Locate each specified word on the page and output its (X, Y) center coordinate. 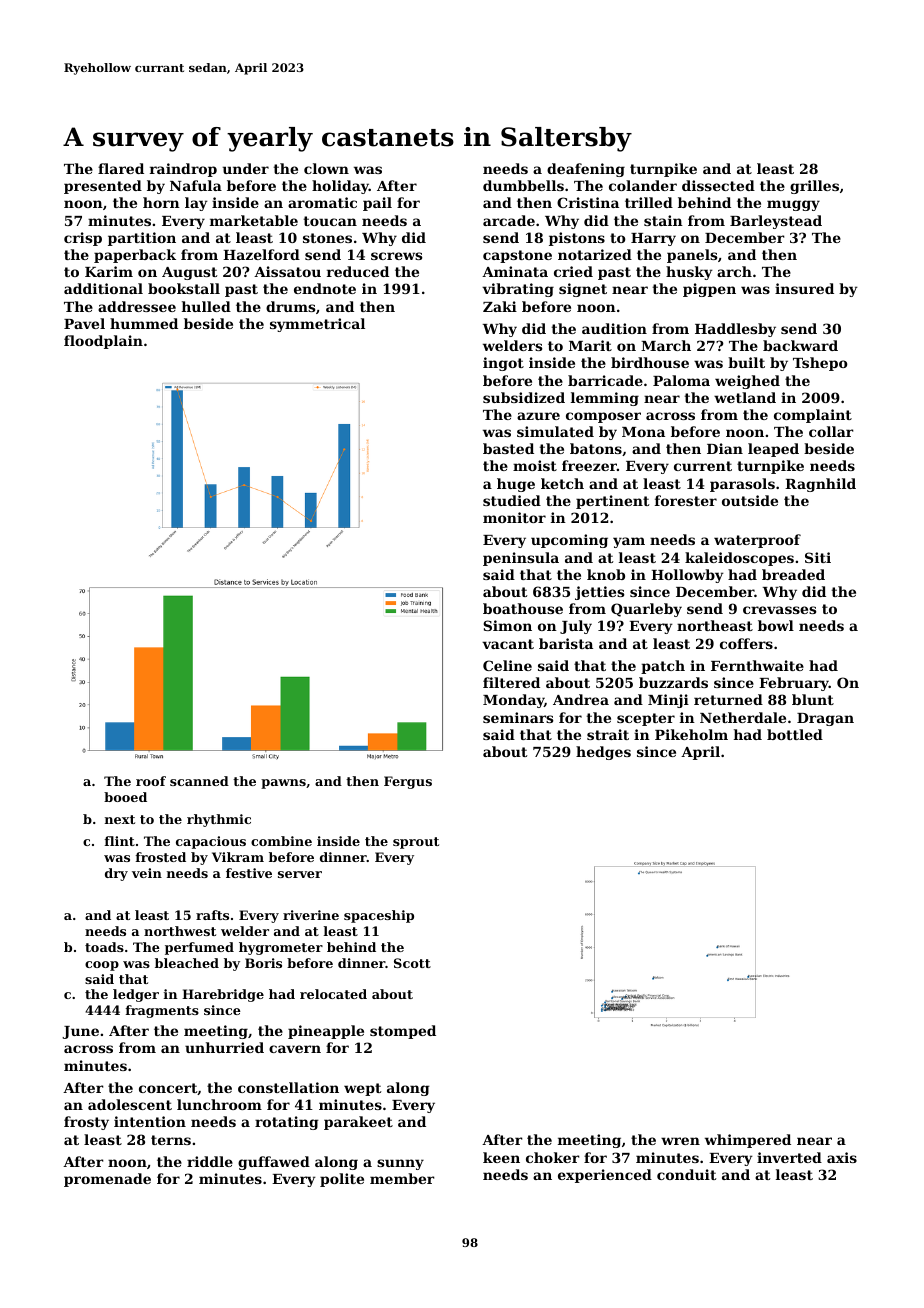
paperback (135, 256)
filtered (511, 682)
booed (125, 797)
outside (750, 500)
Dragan (825, 719)
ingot (503, 364)
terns (171, 1140)
